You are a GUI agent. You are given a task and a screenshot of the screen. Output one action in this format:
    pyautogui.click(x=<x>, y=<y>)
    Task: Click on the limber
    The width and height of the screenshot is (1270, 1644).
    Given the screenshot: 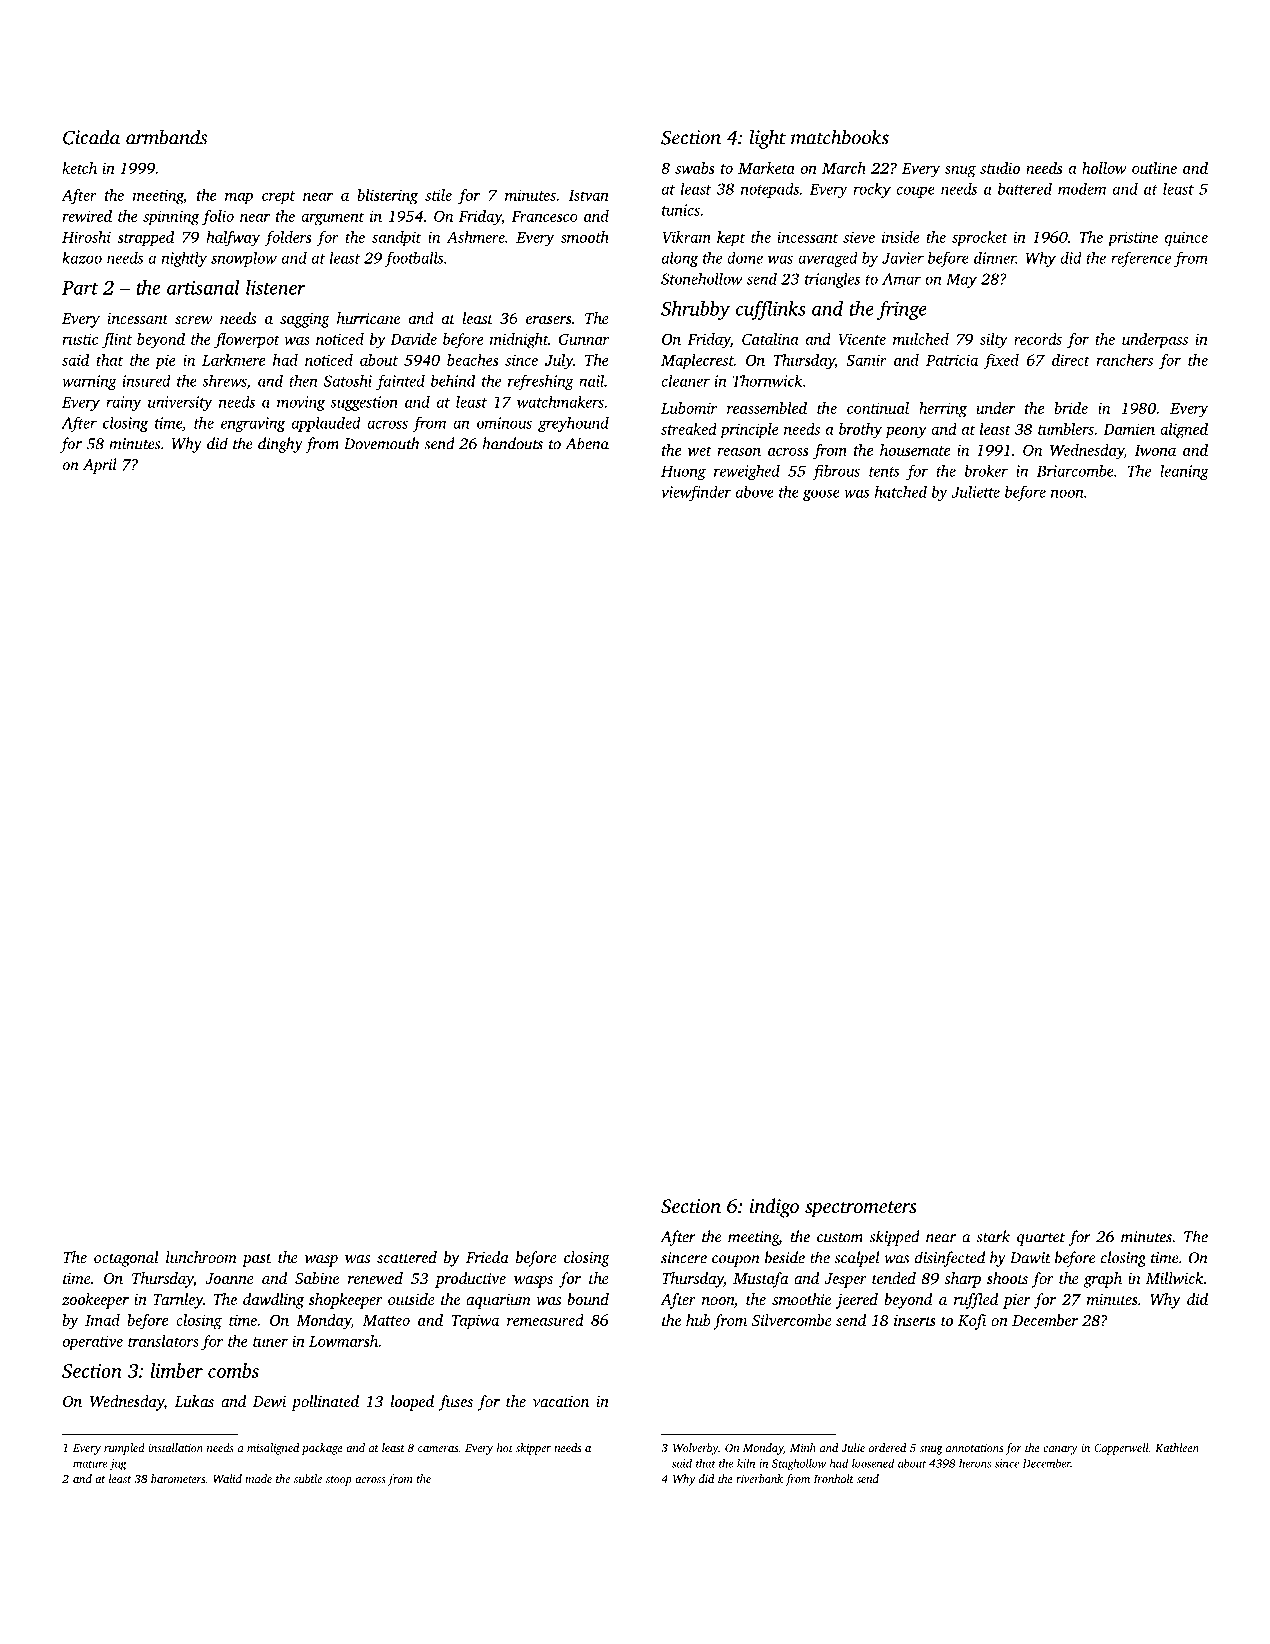 What is the action you would take?
    pyautogui.click(x=177, y=1370)
